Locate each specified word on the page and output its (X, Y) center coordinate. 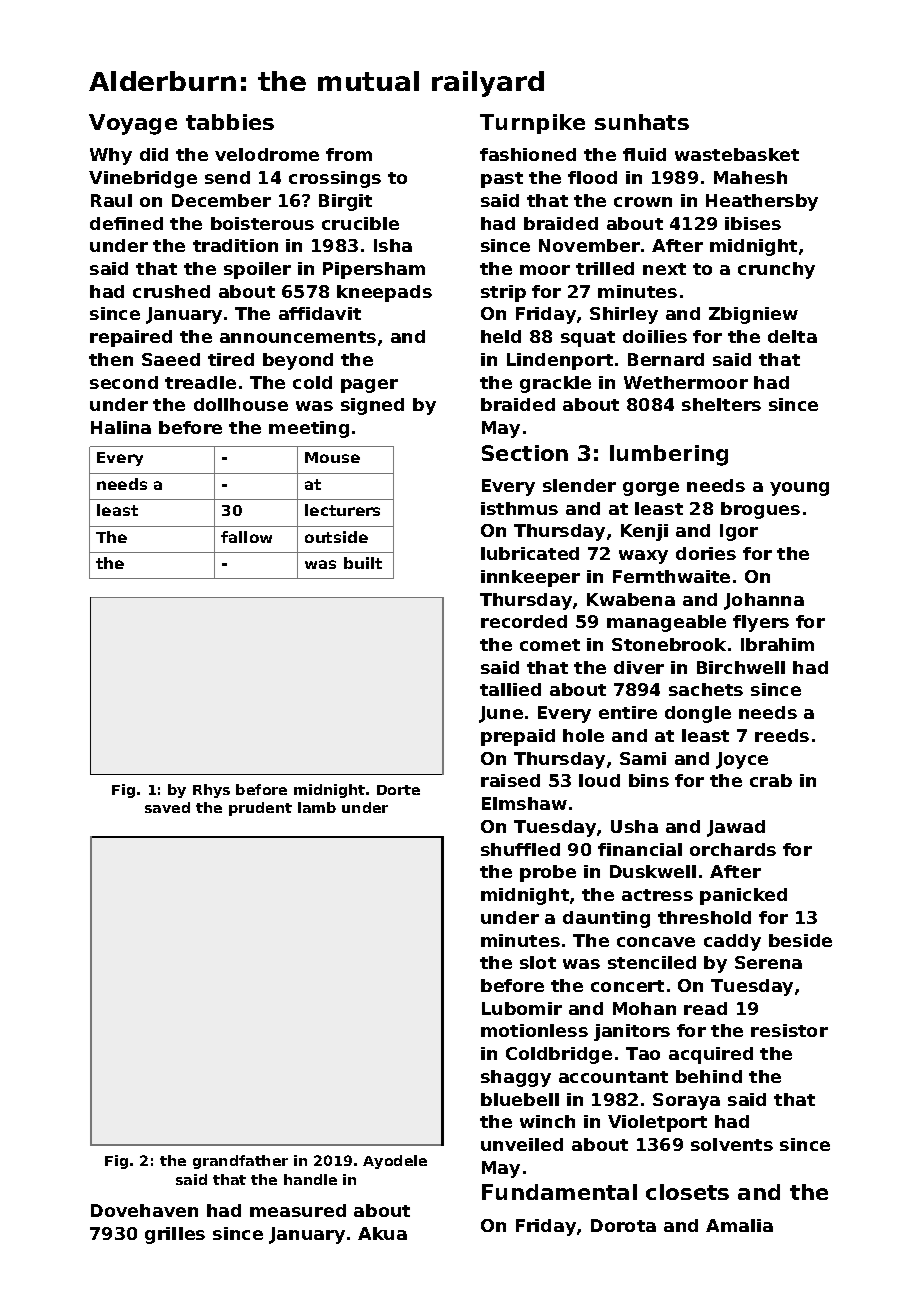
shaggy (516, 1078)
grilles (175, 1235)
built (363, 563)
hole (583, 735)
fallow (246, 537)
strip (503, 293)
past (502, 180)
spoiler (257, 270)
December (221, 200)
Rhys (211, 791)
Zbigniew (753, 315)
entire (628, 712)
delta (792, 336)
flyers (761, 623)
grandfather (240, 1162)
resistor (789, 1030)
